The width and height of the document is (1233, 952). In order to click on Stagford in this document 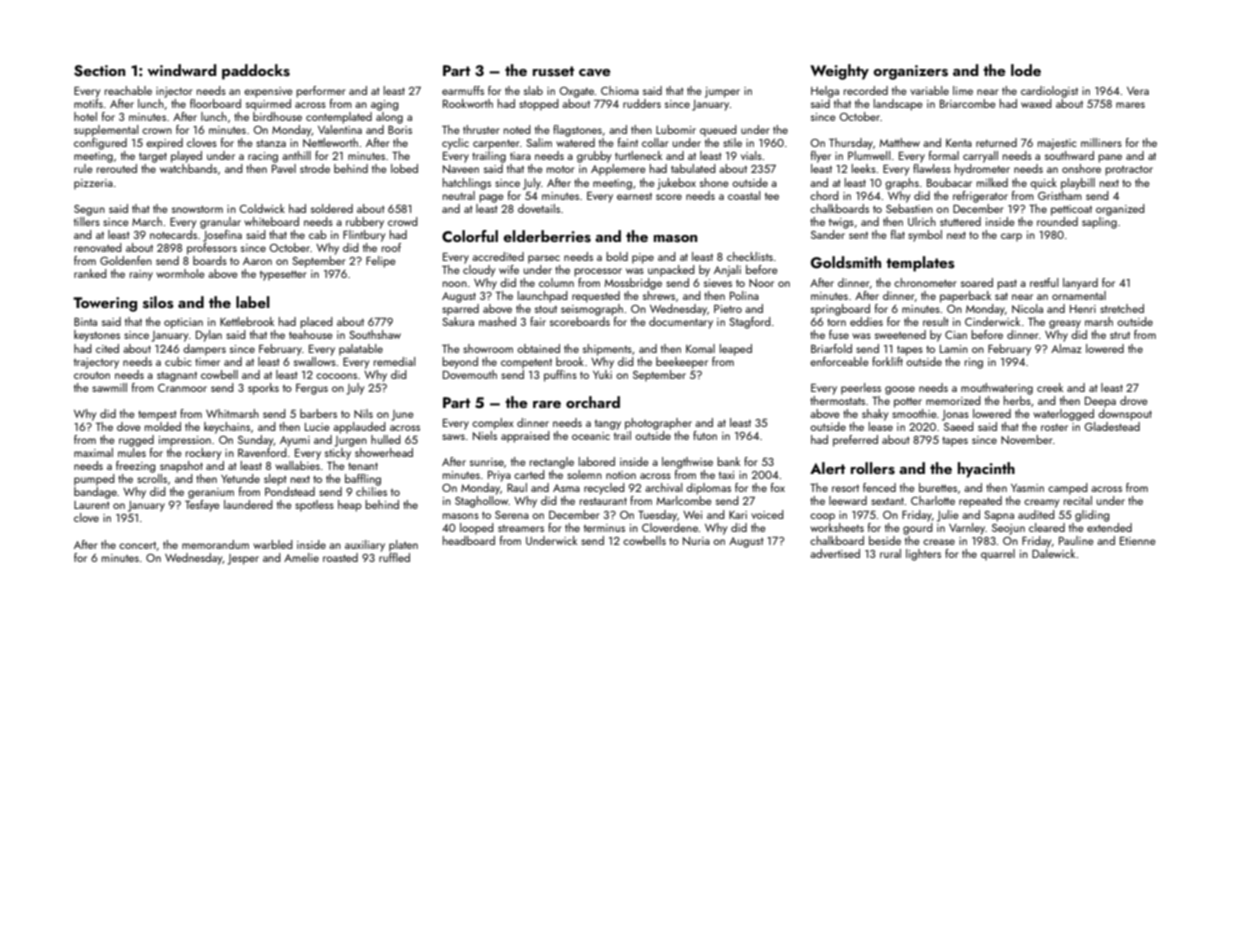, I will do `click(750, 323)`.
